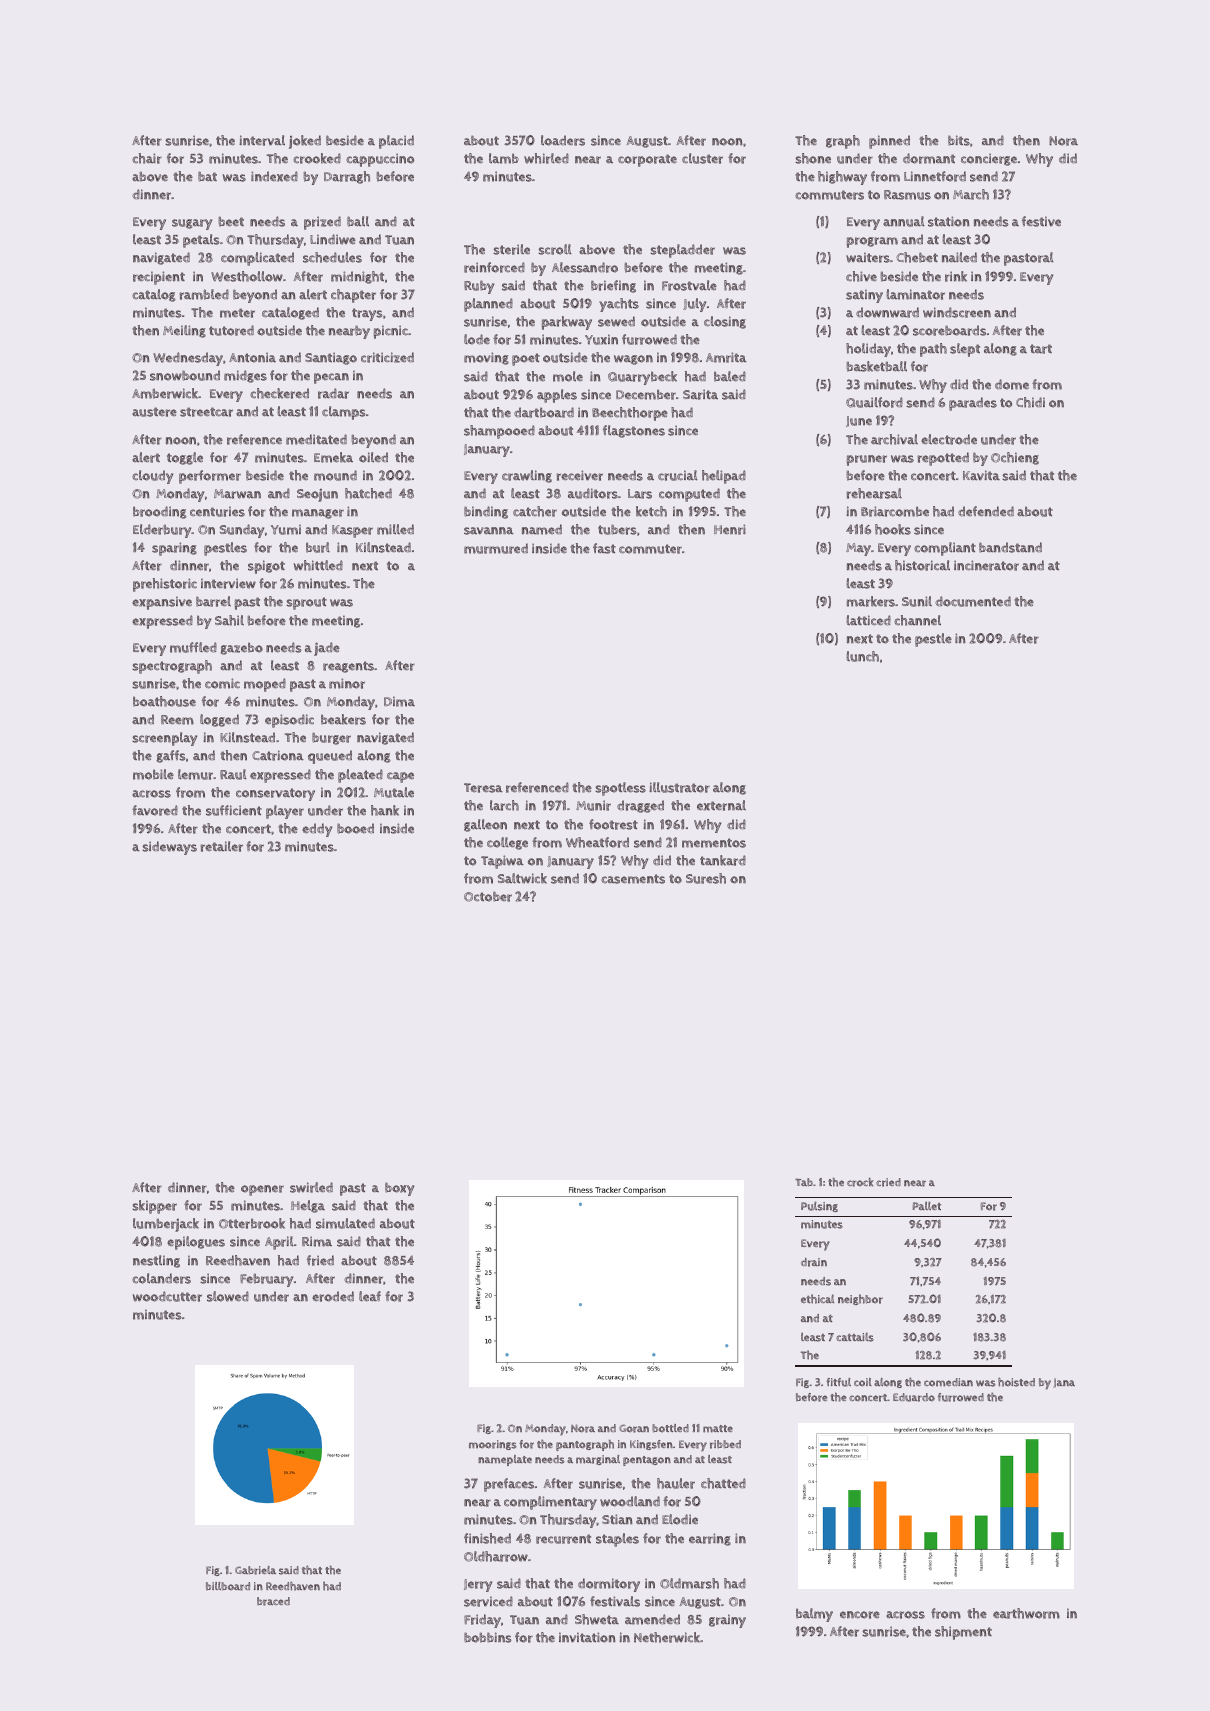 The height and width of the screenshot is (1711, 1210). What do you see at coordinates (228, 1586) in the screenshot?
I see `billboard` at bounding box center [228, 1586].
